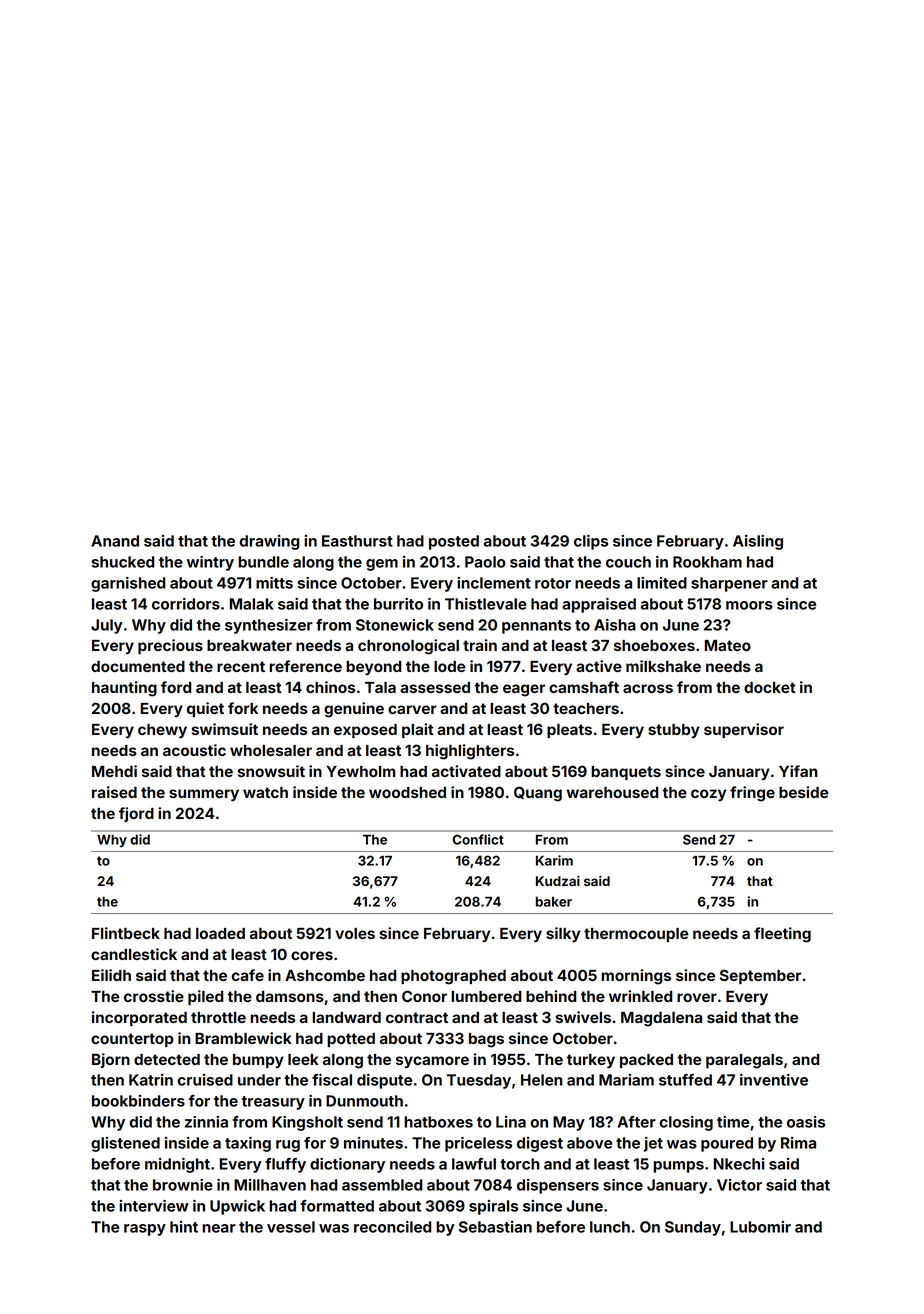 The image size is (924, 1314). What do you see at coordinates (305, 666) in the screenshot?
I see `reference` at bounding box center [305, 666].
